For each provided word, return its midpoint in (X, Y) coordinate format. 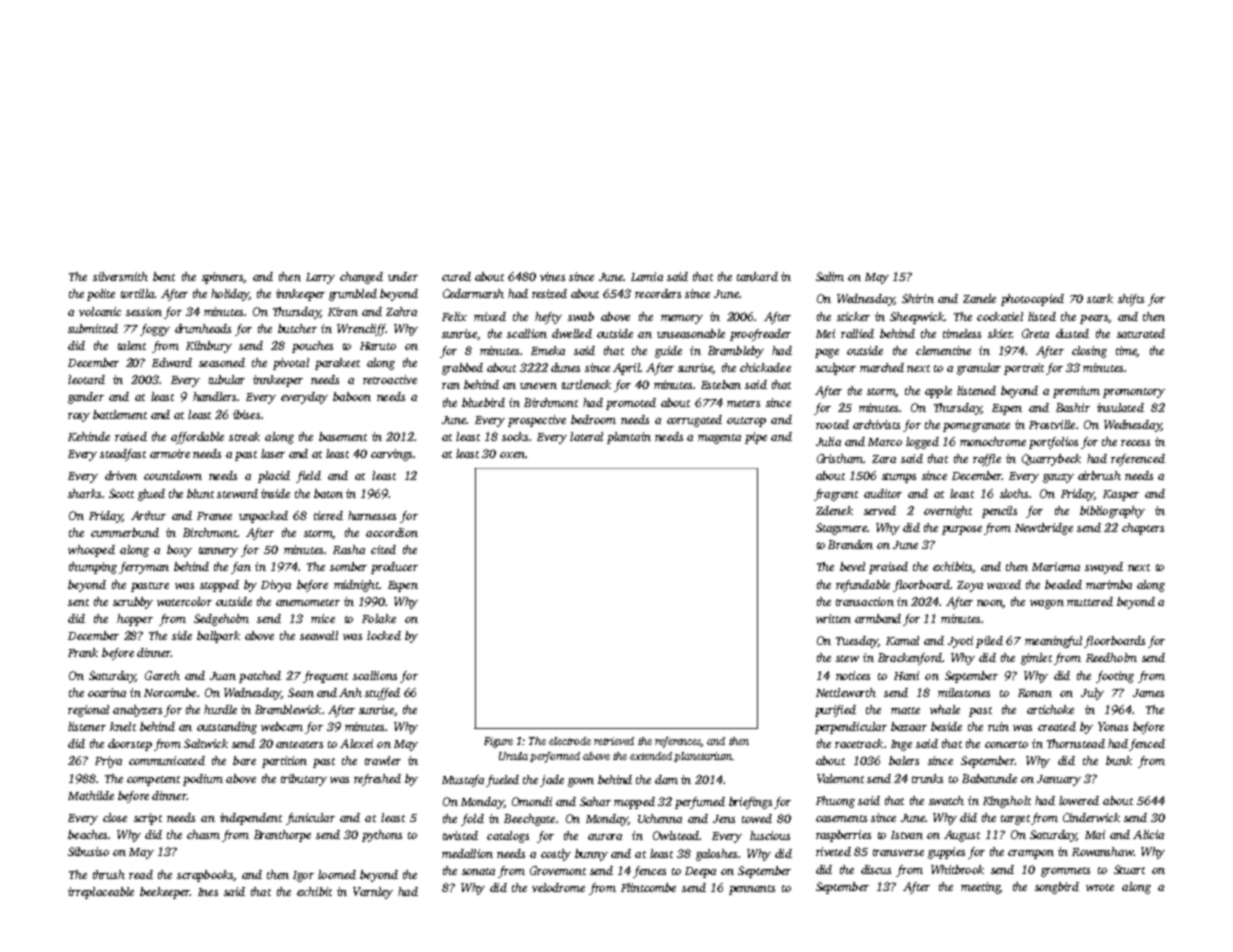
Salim (830, 276)
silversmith (120, 276)
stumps (899, 478)
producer (394, 568)
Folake (379, 618)
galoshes (716, 855)
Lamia (647, 276)
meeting (980, 888)
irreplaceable (101, 893)
